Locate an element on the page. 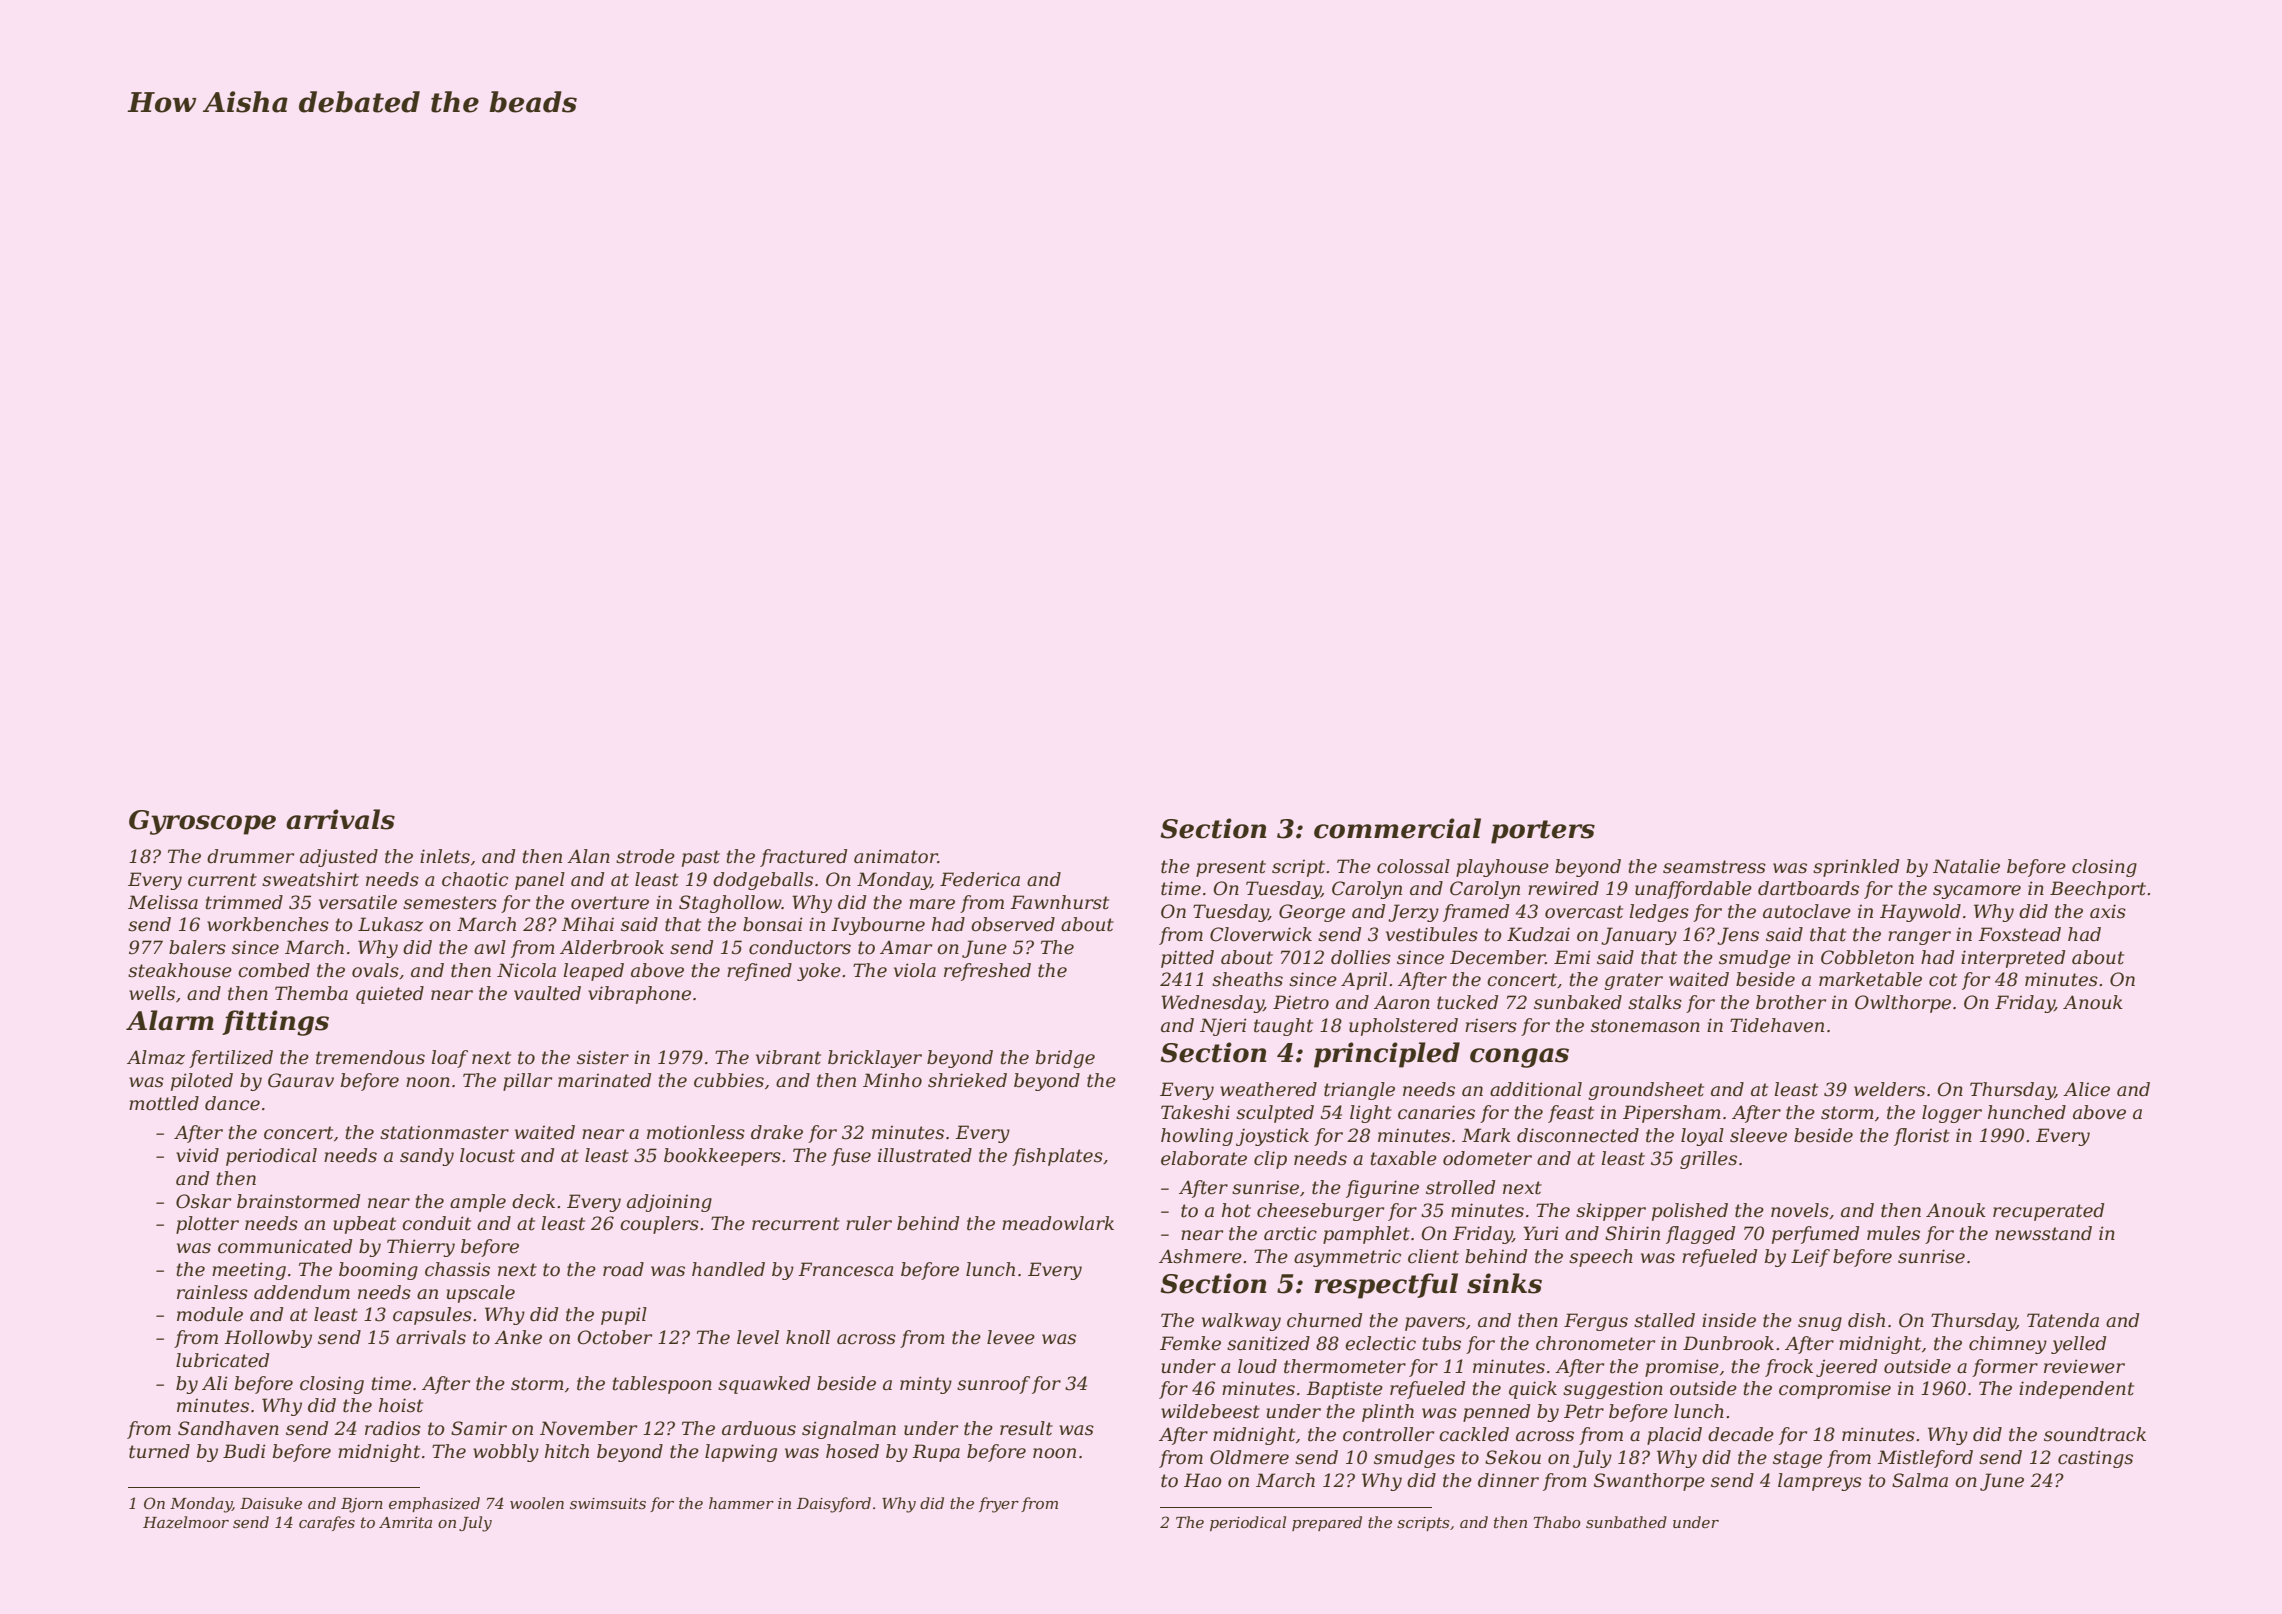  semesters is located at coordinates (450, 903).
